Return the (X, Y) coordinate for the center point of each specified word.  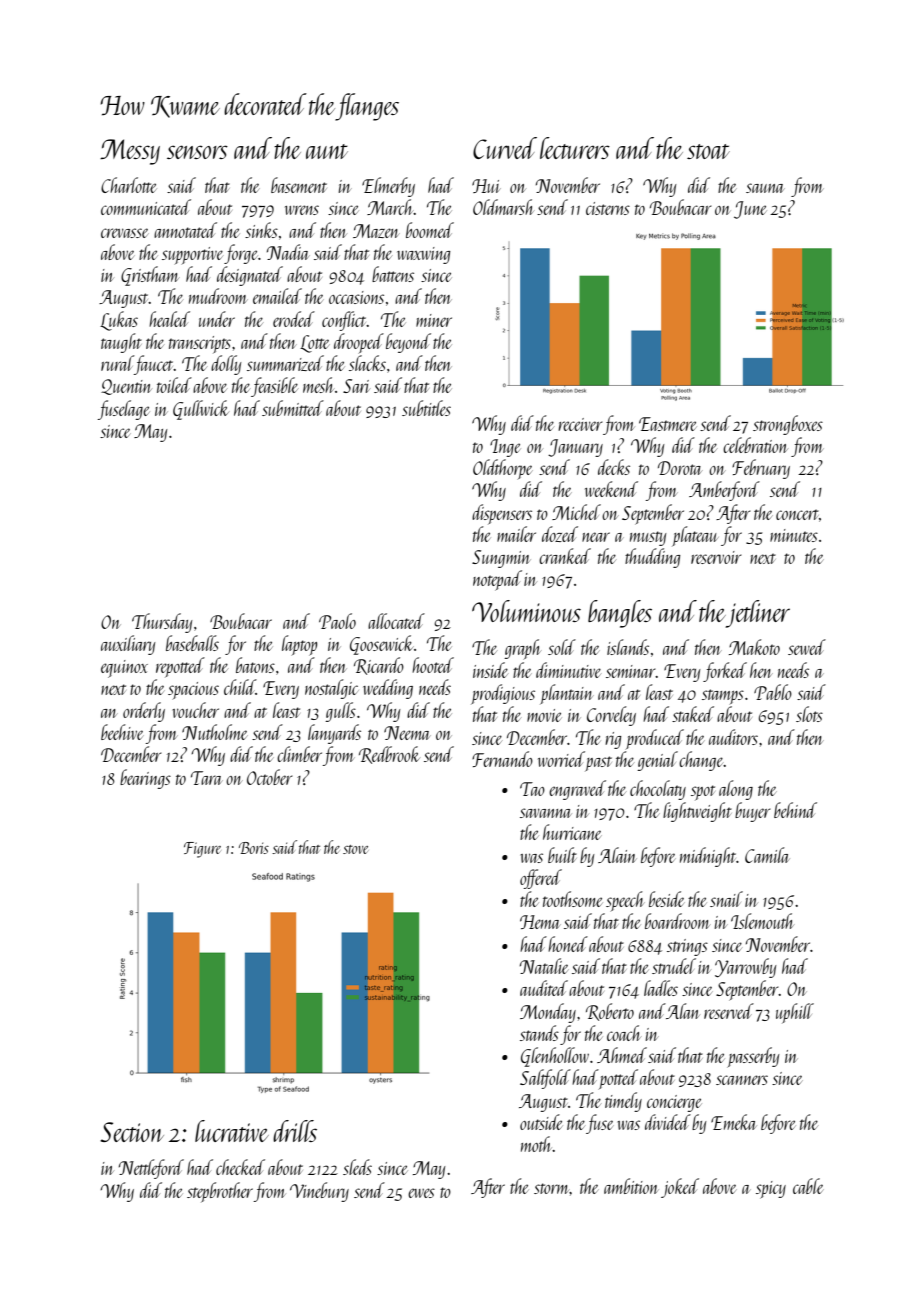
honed (568, 944)
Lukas (119, 321)
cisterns (608, 208)
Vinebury (319, 1192)
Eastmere (667, 424)
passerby (753, 1057)
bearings (145, 779)
